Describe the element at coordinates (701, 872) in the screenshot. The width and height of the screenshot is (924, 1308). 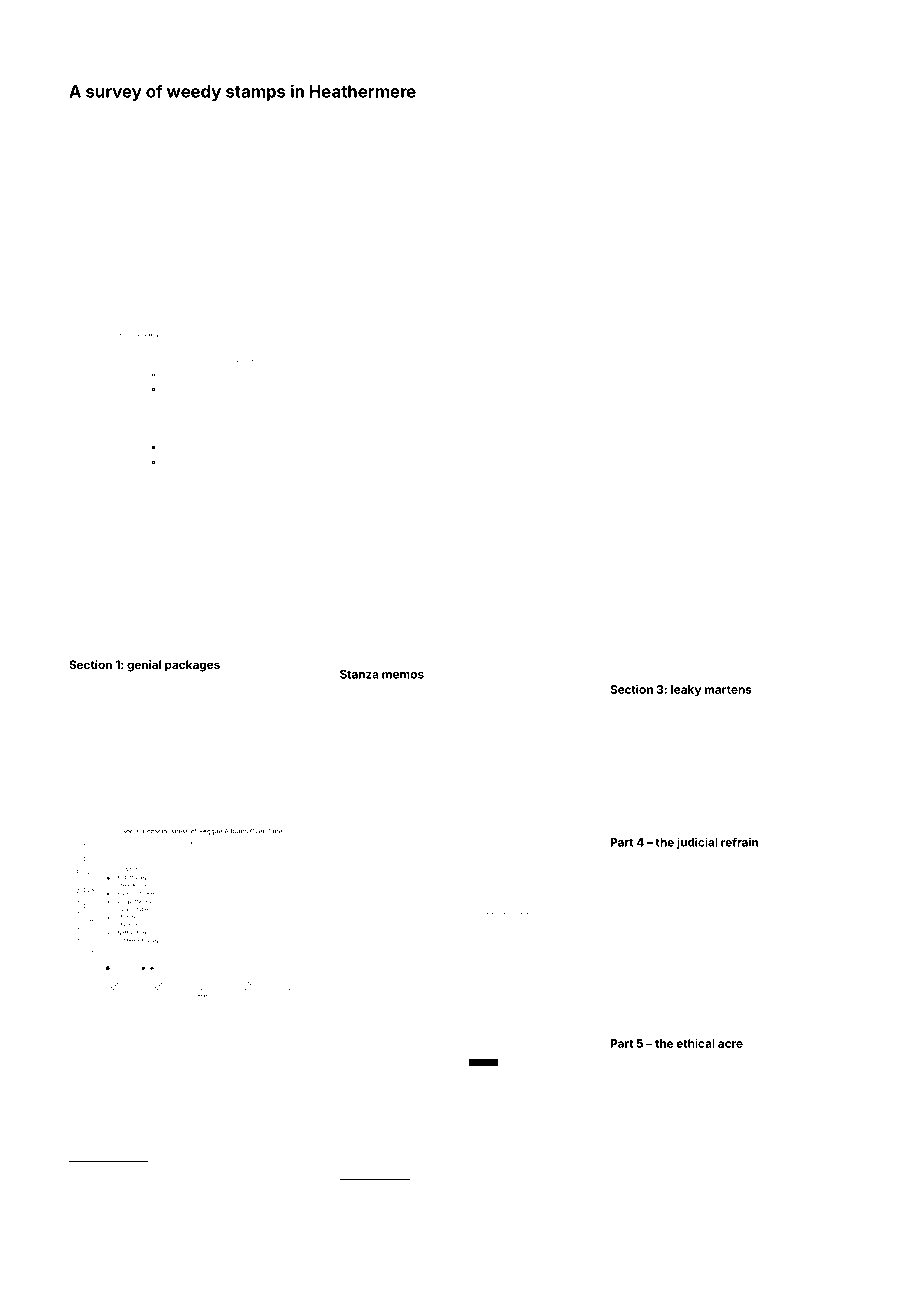
I see `Robert` at that location.
